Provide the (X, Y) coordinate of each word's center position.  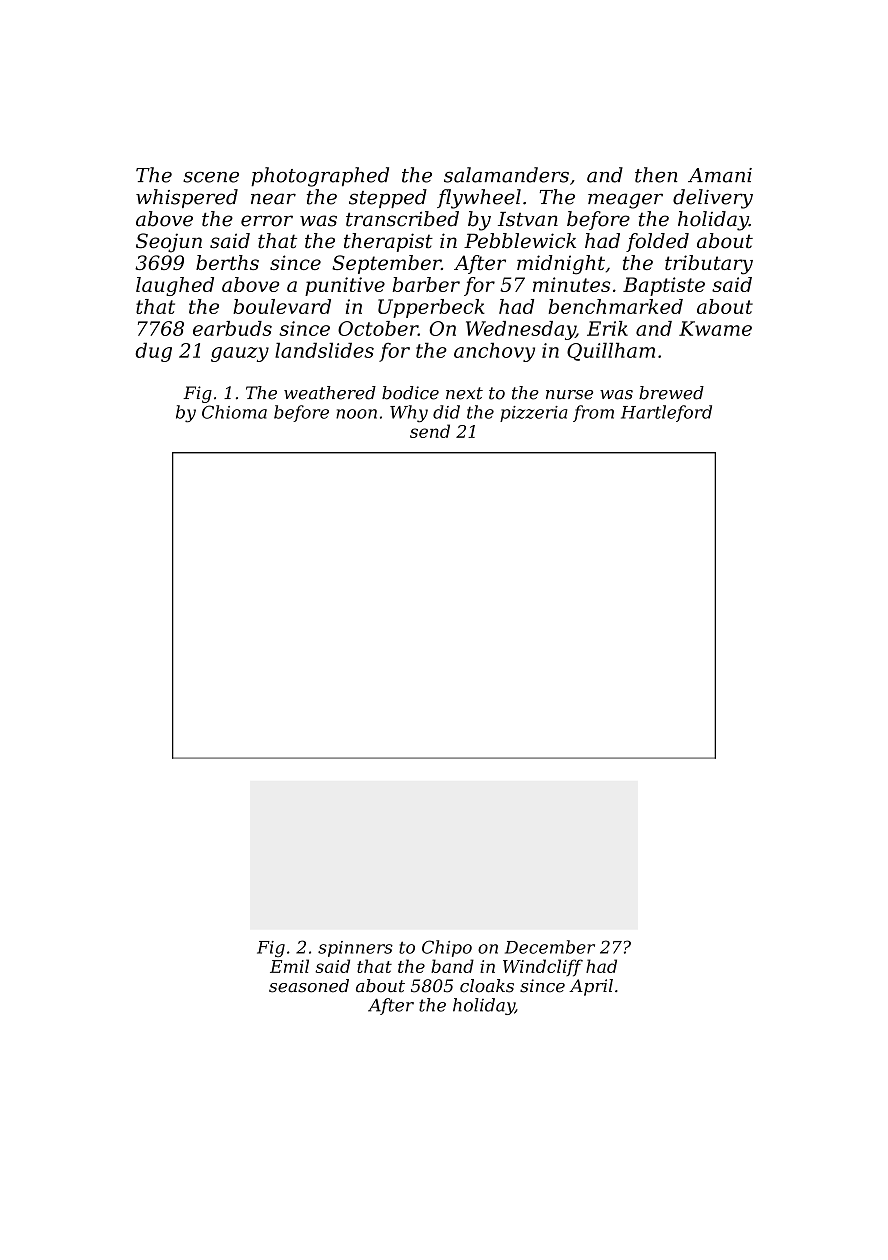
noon (356, 414)
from (593, 413)
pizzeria (533, 414)
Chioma (234, 412)
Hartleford (666, 413)
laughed (175, 286)
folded (657, 242)
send (430, 431)
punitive (345, 286)
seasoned (309, 986)
